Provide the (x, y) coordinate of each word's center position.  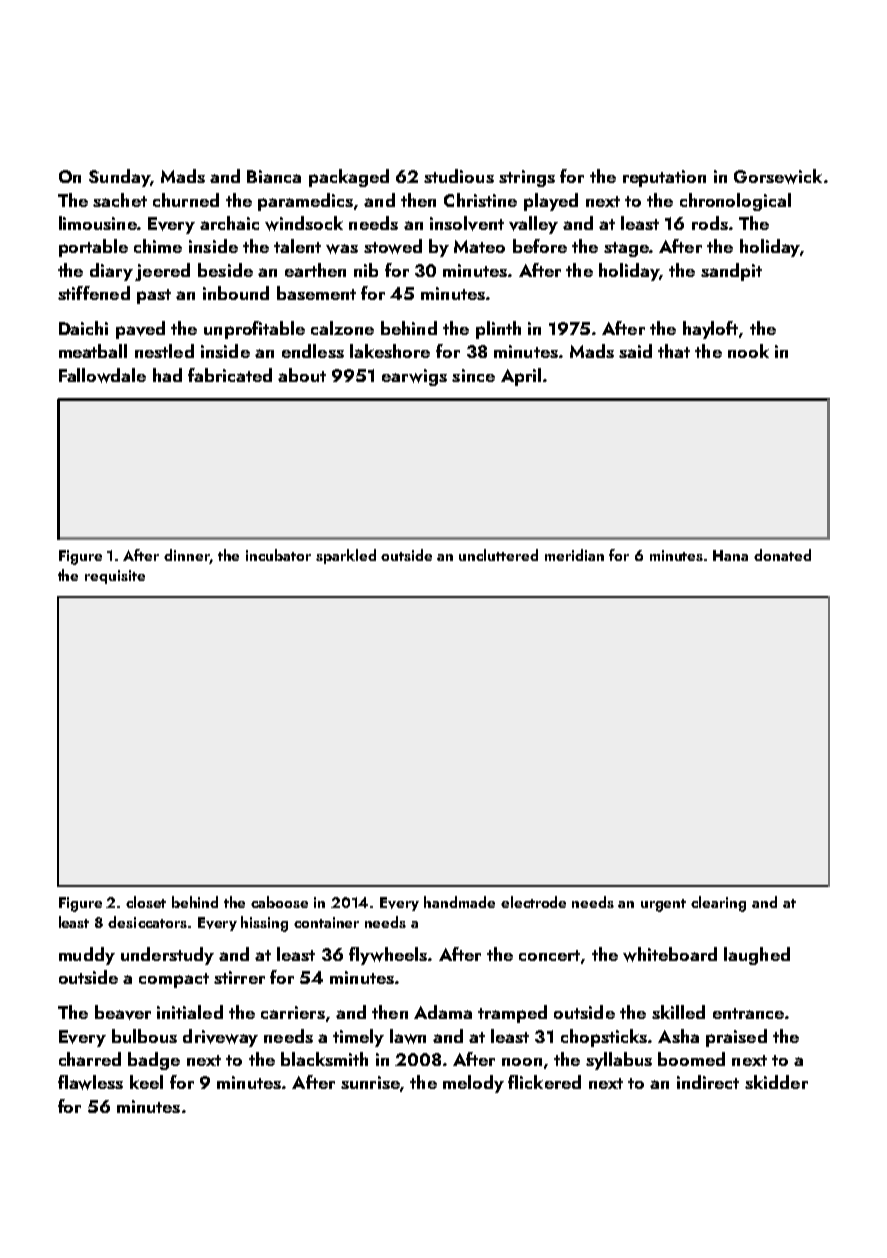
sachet (120, 200)
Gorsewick (778, 176)
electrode (533, 902)
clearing (718, 904)
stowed (393, 246)
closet (146, 902)
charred (90, 1059)
